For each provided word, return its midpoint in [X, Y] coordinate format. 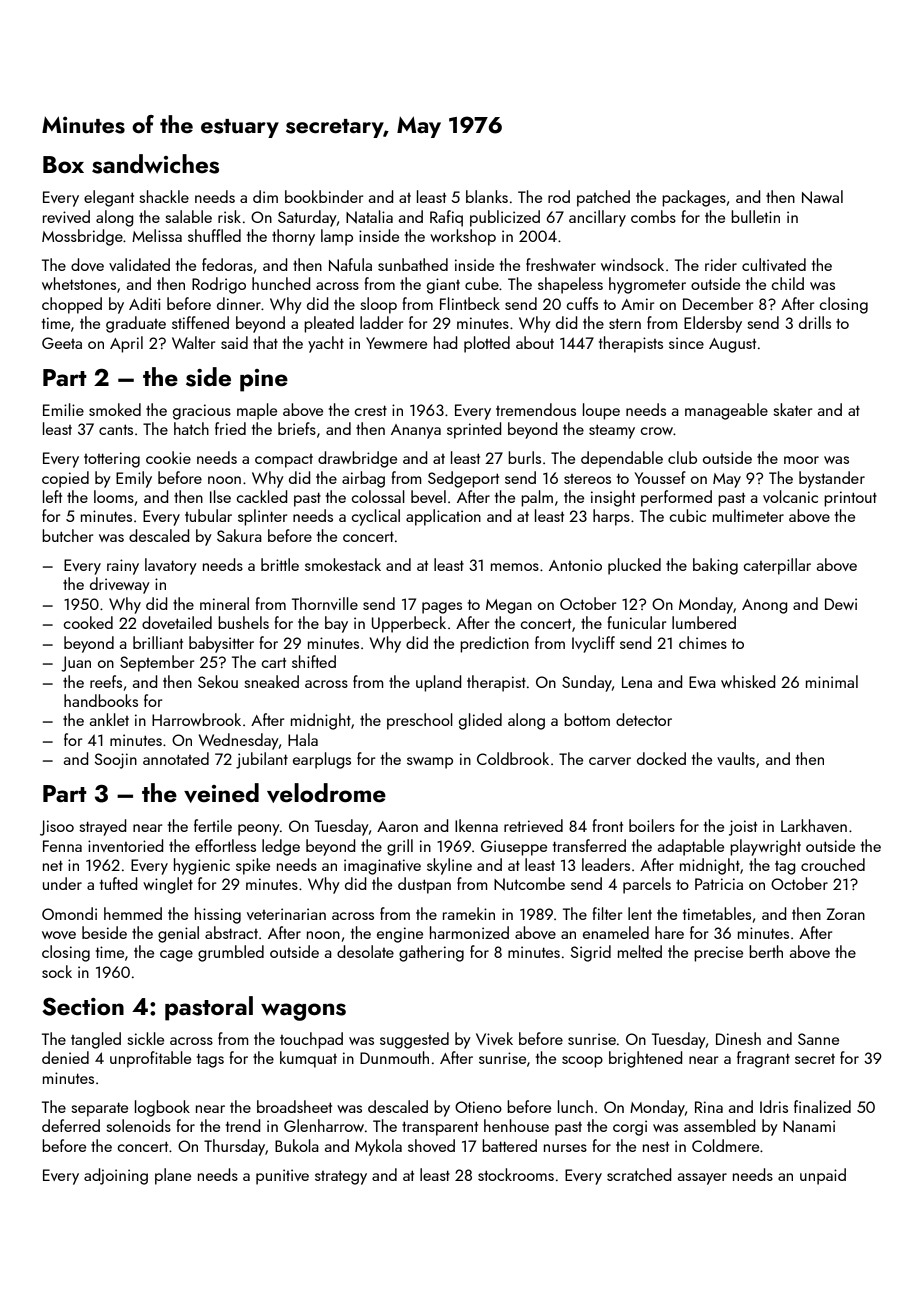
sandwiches [155, 164]
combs [653, 216]
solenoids [138, 1125]
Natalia [369, 217]
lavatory [171, 566]
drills [815, 322]
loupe [601, 411]
